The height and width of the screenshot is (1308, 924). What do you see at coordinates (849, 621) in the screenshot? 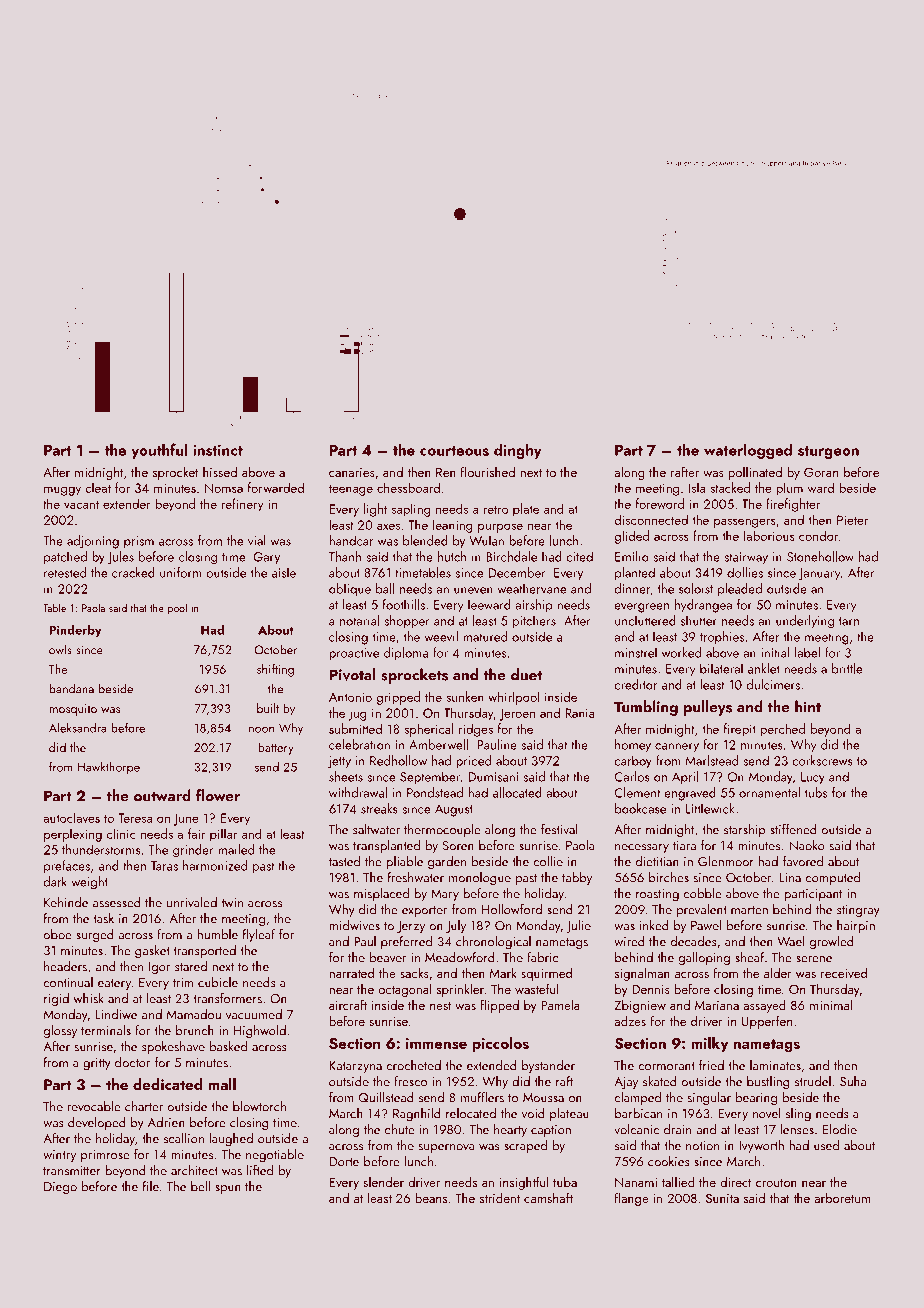
I see `tarn` at bounding box center [849, 621].
